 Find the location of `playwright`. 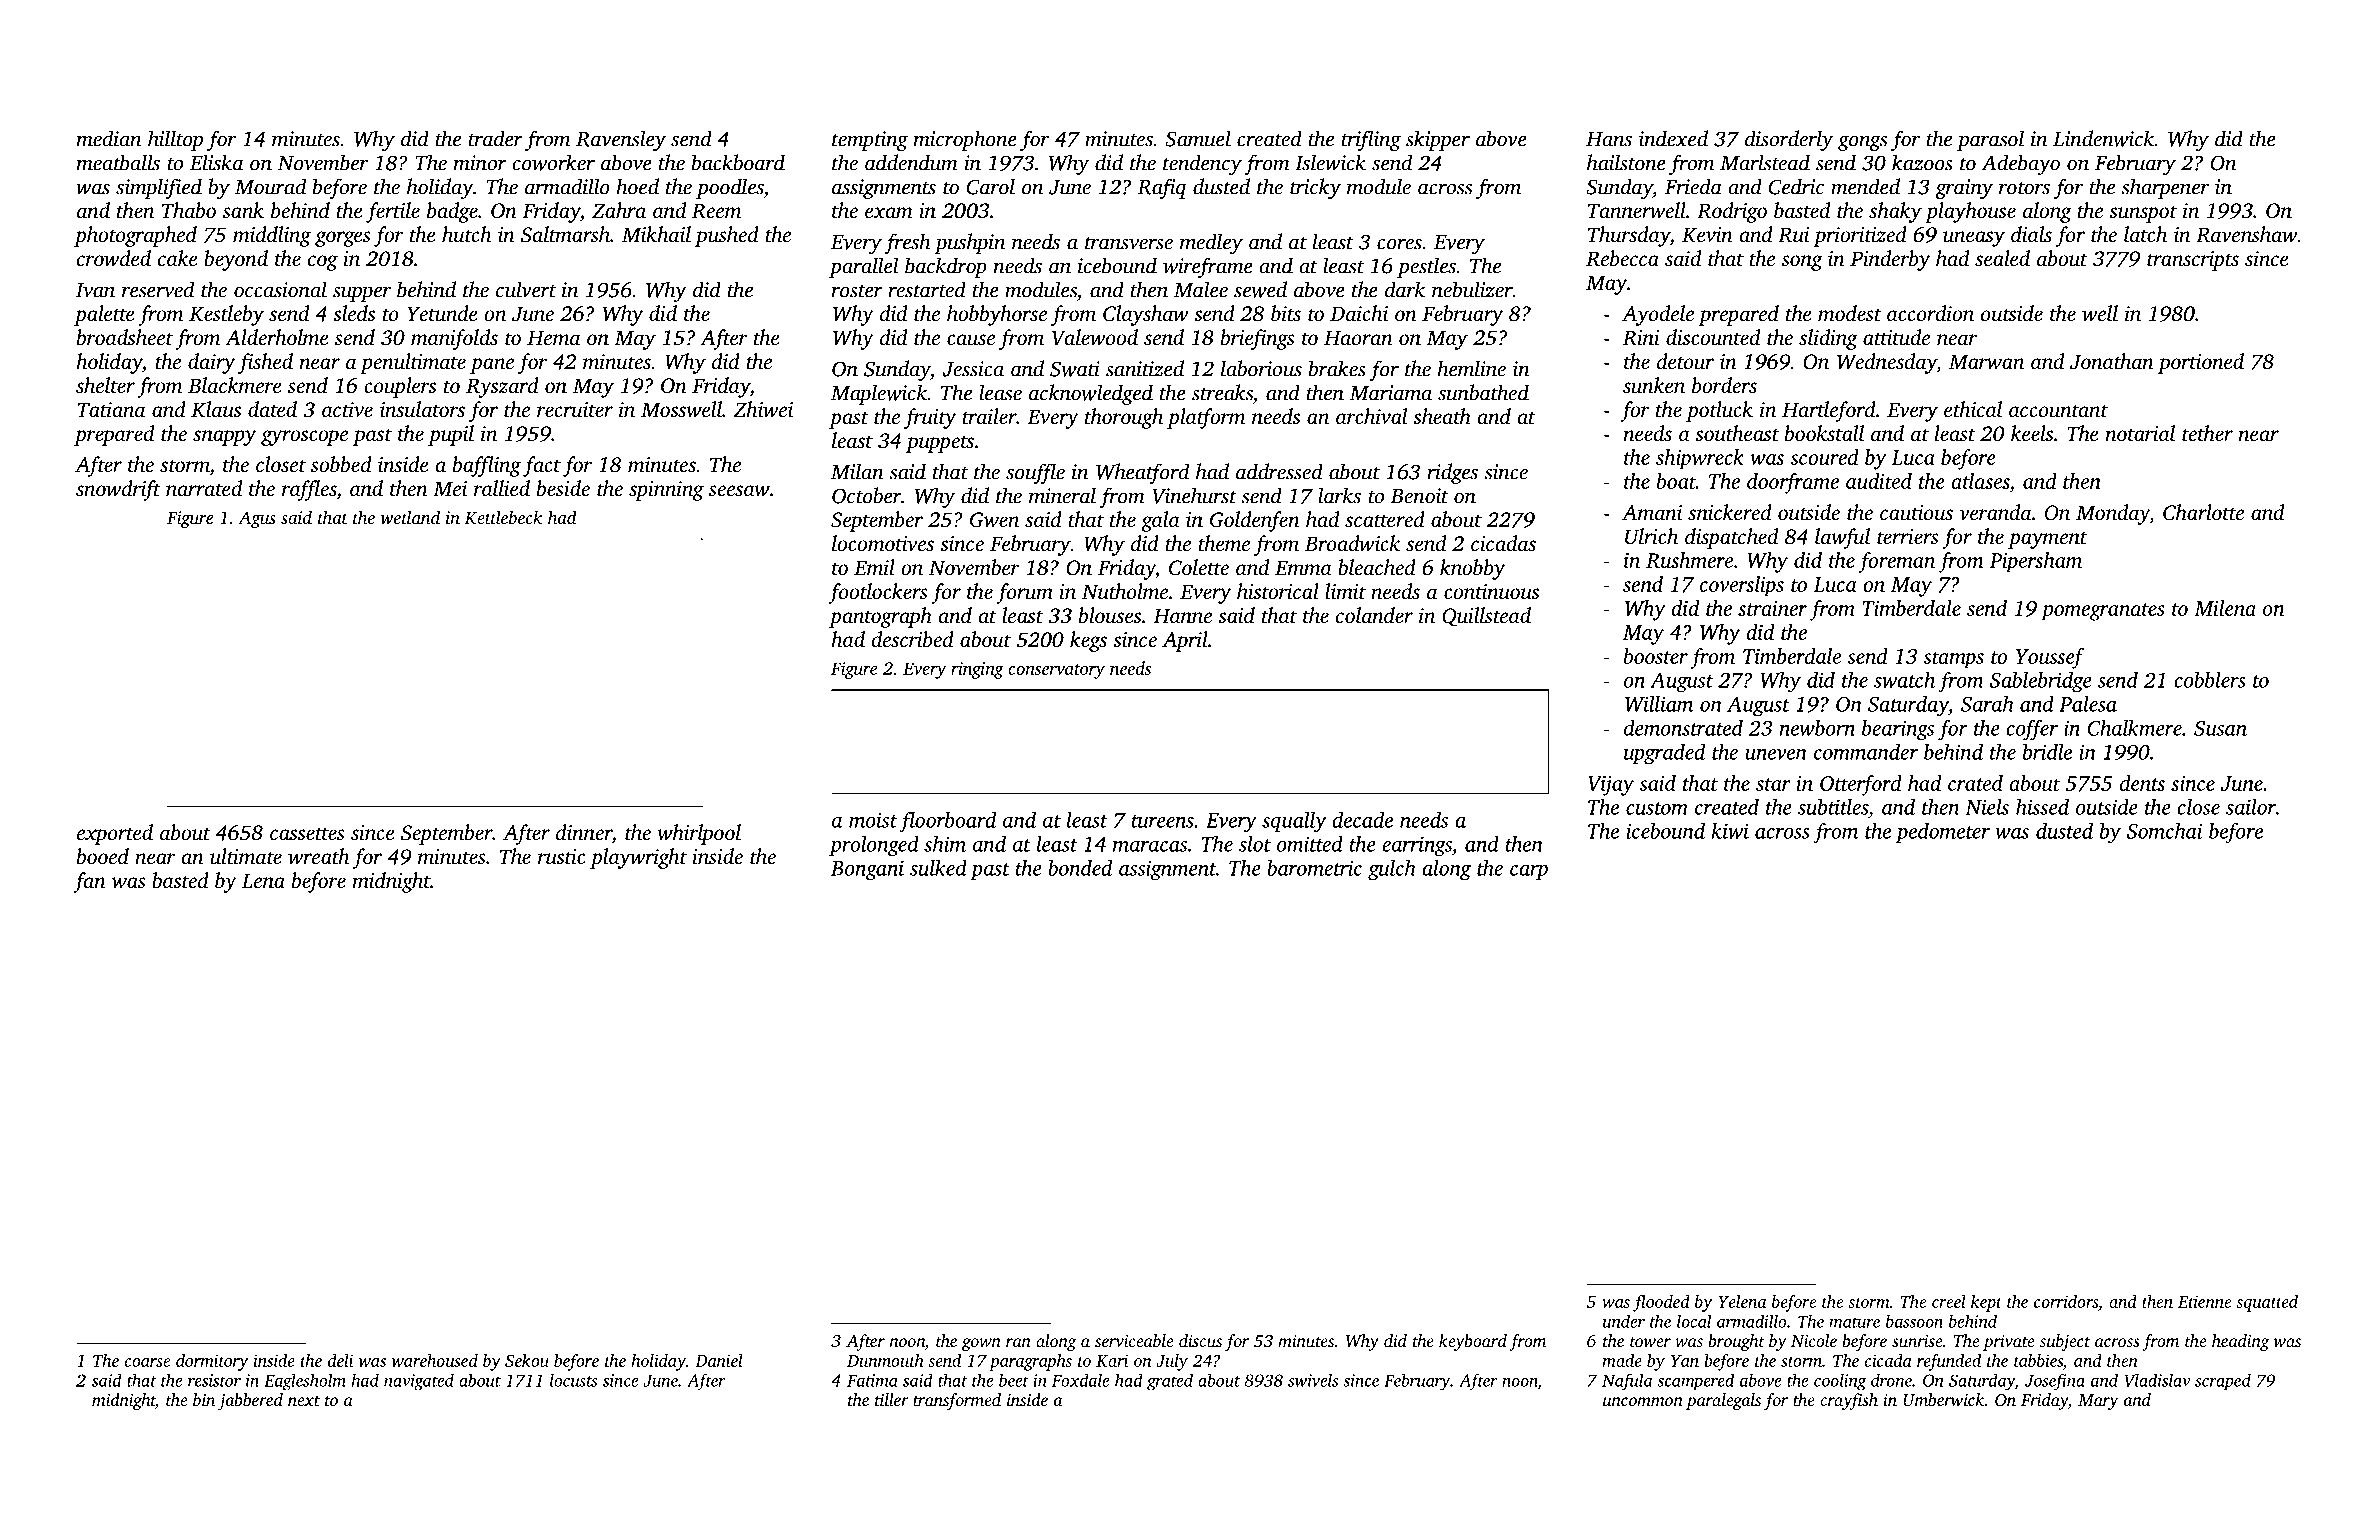

playwright is located at coordinates (638, 858).
